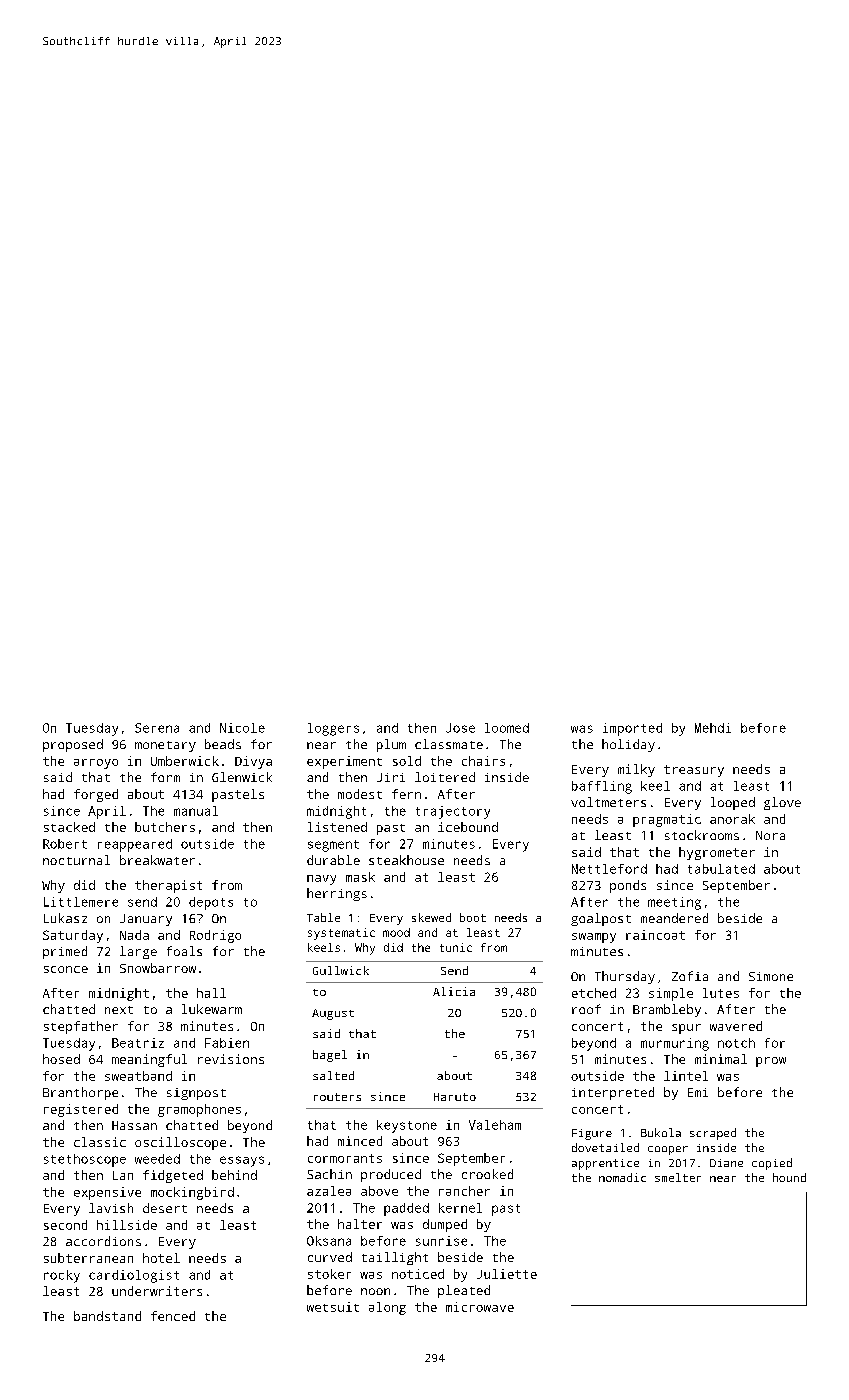  What do you see at coordinates (73, 745) in the screenshot?
I see `proposed` at bounding box center [73, 745].
